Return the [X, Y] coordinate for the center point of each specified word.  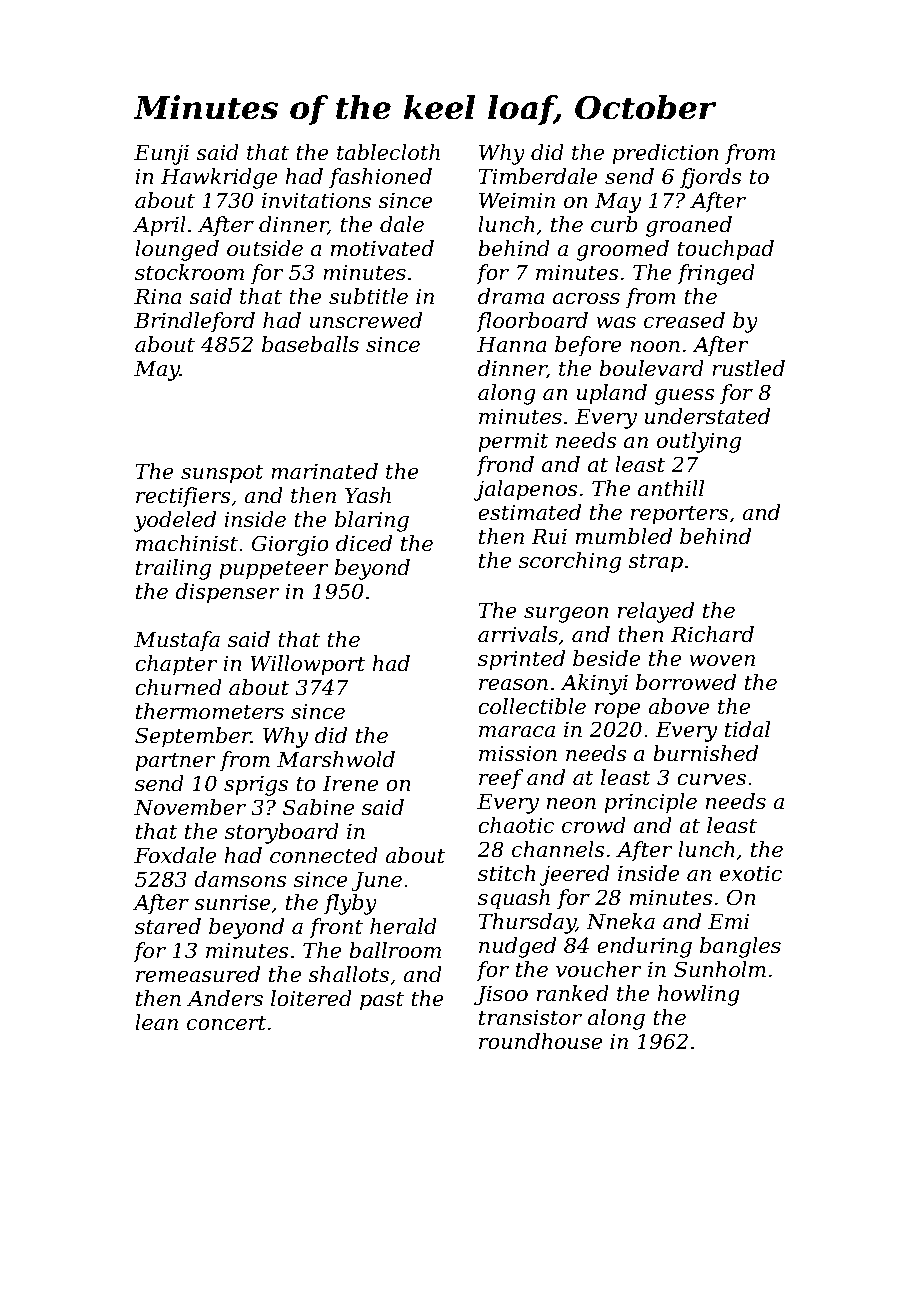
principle [650, 803]
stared [168, 926]
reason [513, 685]
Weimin [517, 200]
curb [614, 224]
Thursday [527, 923]
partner [175, 762]
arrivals [518, 634]
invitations [316, 200]
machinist [187, 543]
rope [618, 711]
